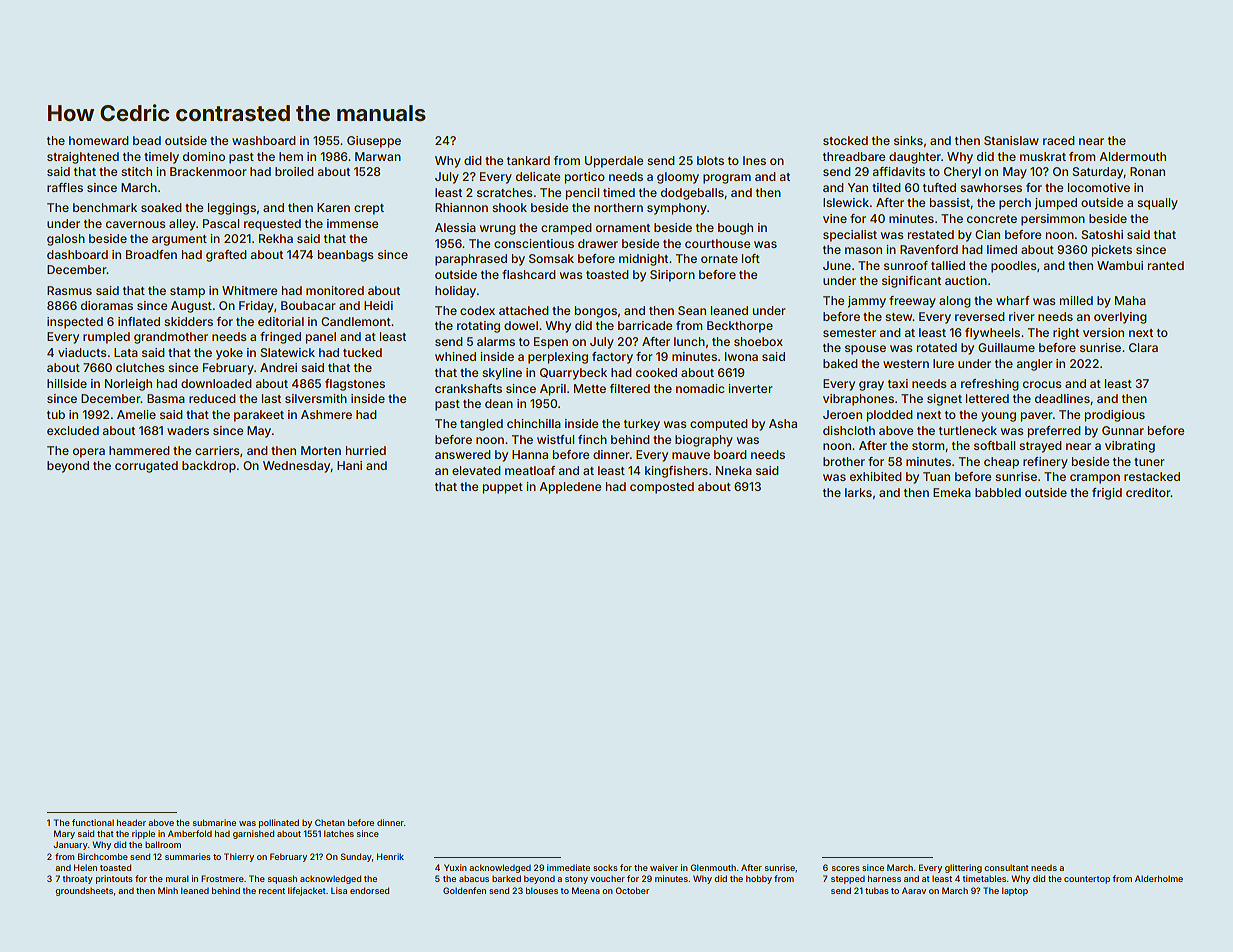 The image size is (1233, 952). What do you see at coordinates (203, 156) in the screenshot?
I see `domino` at bounding box center [203, 156].
